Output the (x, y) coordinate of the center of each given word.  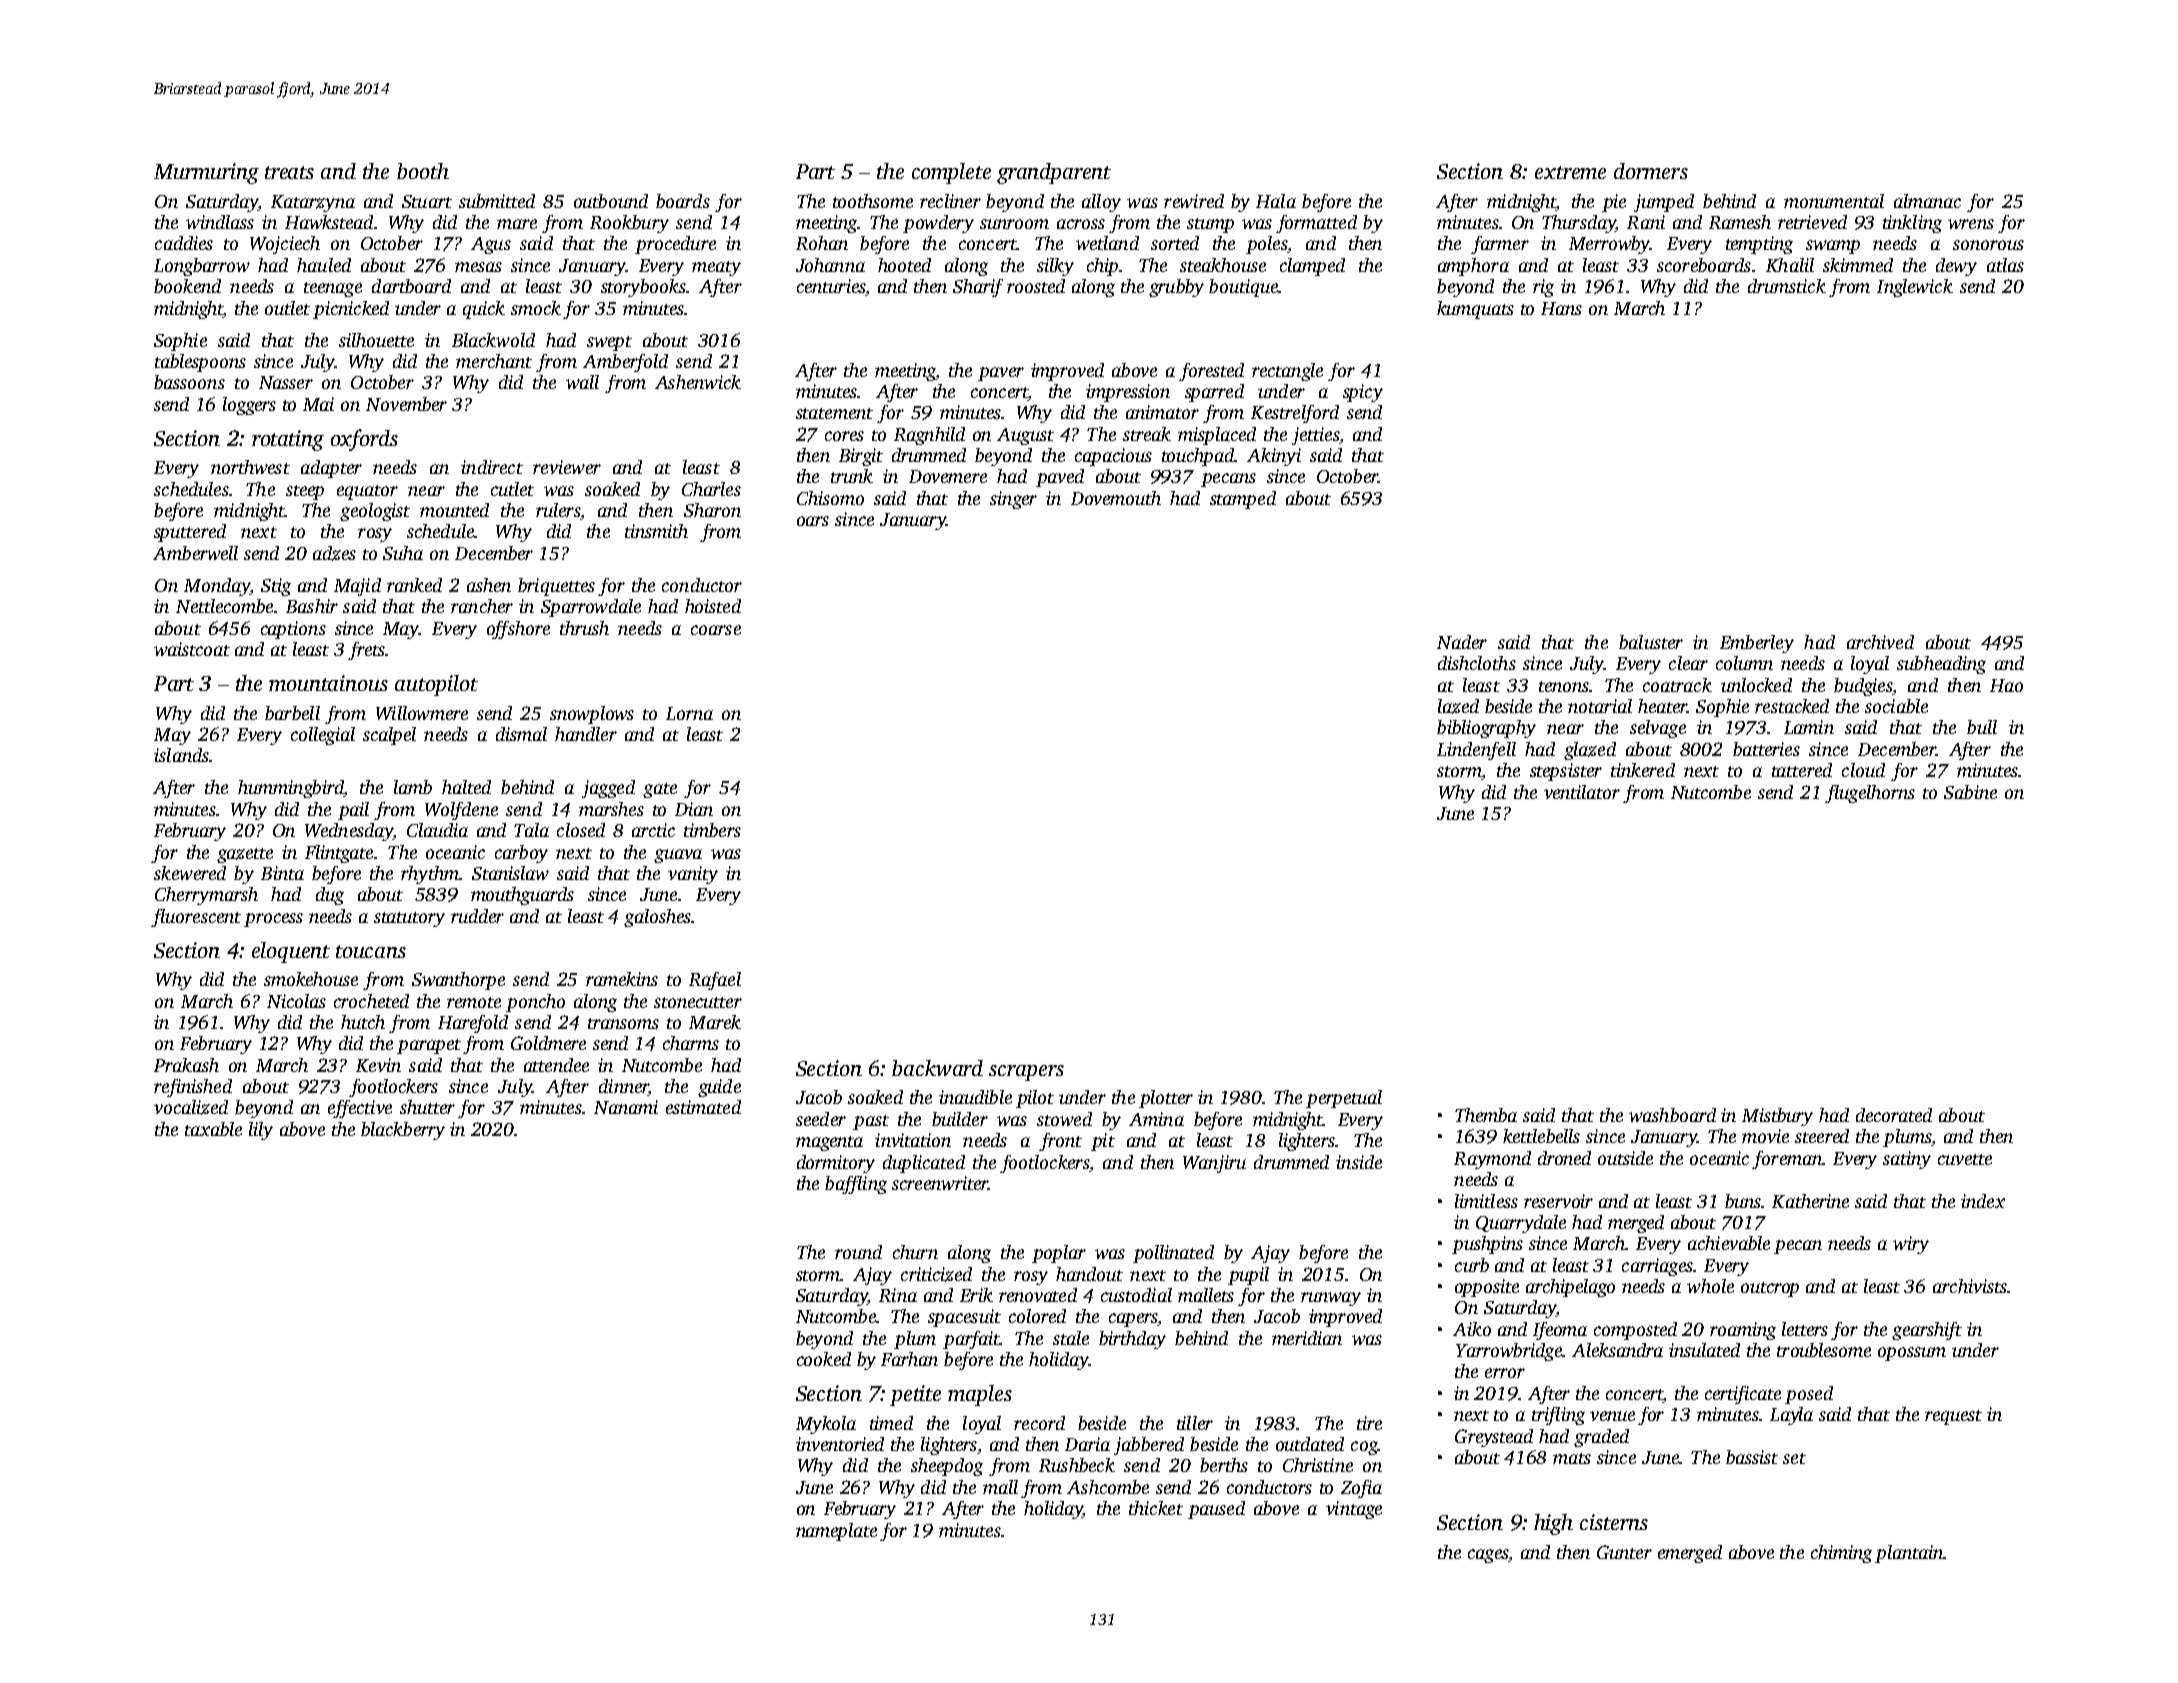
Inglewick (1915, 288)
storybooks (643, 288)
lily (261, 1131)
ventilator (1582, 792)
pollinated (1173, 1254)
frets (366, 651)
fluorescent (196, 918)
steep (305, 492)
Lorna (689, 713)
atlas (2005, 265)
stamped (1243, 500)
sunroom (1014, 224)
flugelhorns (1870, 794)
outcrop (1770, 1289)
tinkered (1643, 770)
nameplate (836, 1532)
